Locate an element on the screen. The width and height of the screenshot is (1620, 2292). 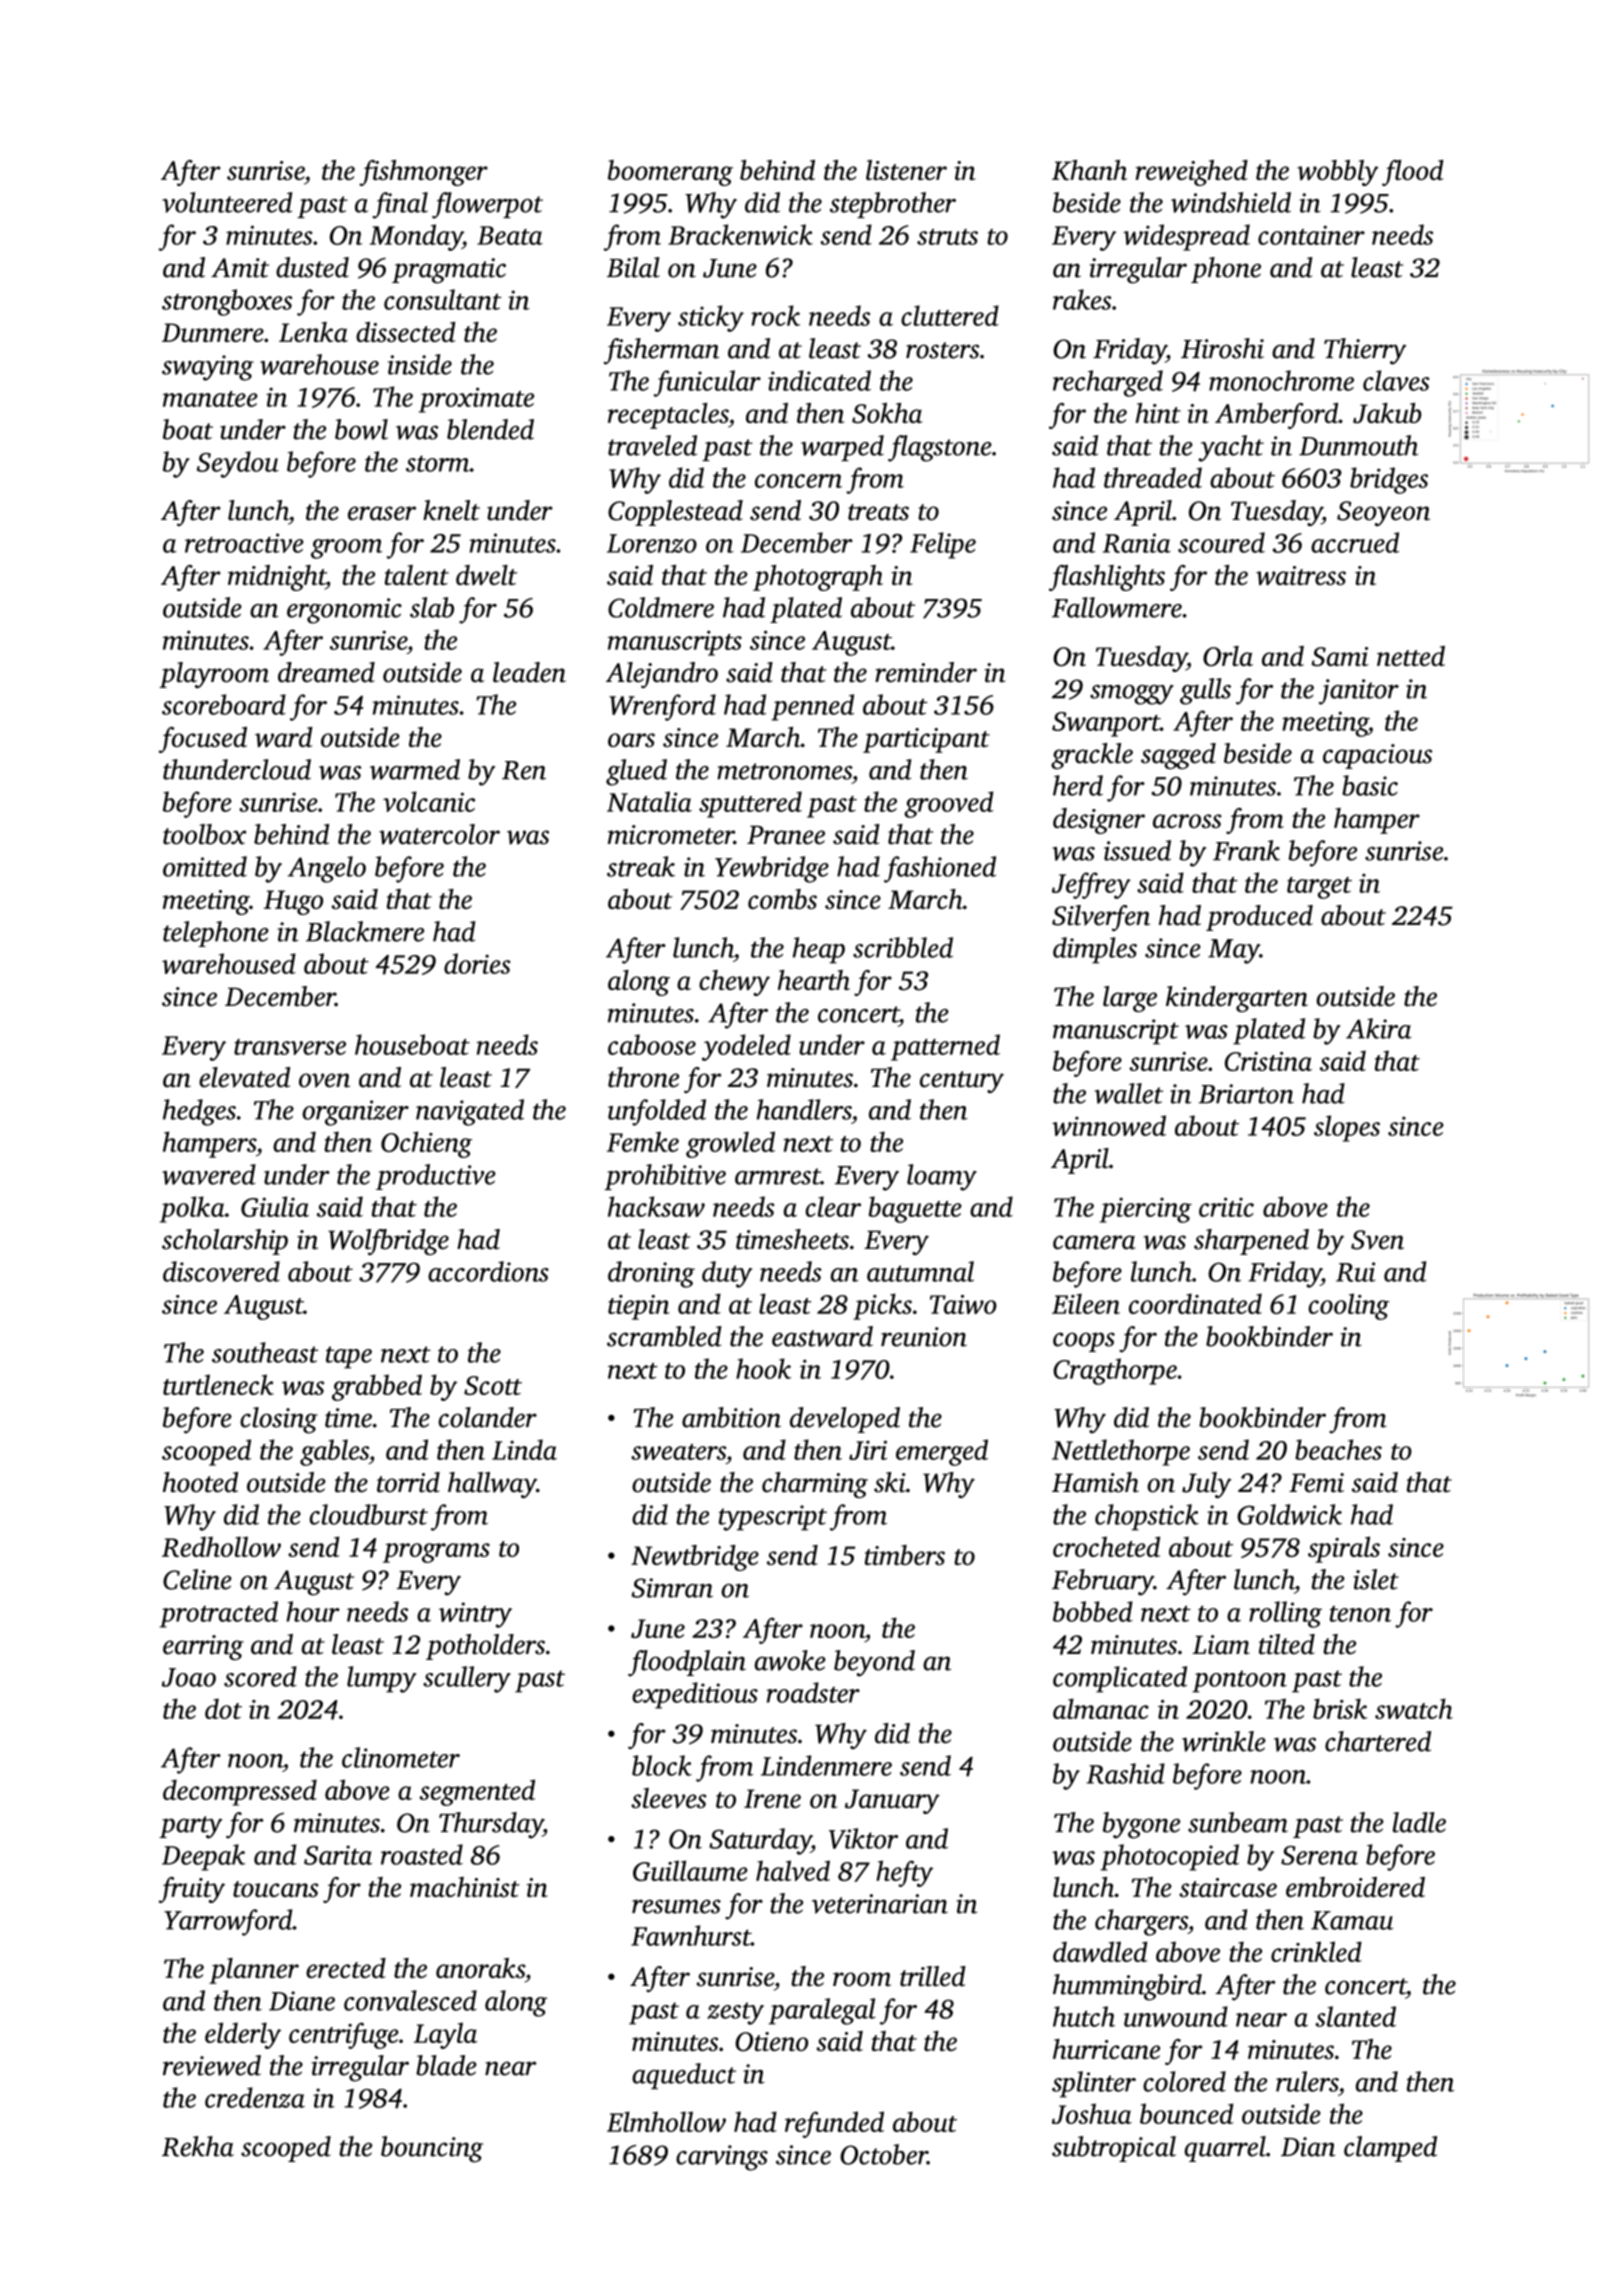
sticky is located at coordinates (711, 318).
